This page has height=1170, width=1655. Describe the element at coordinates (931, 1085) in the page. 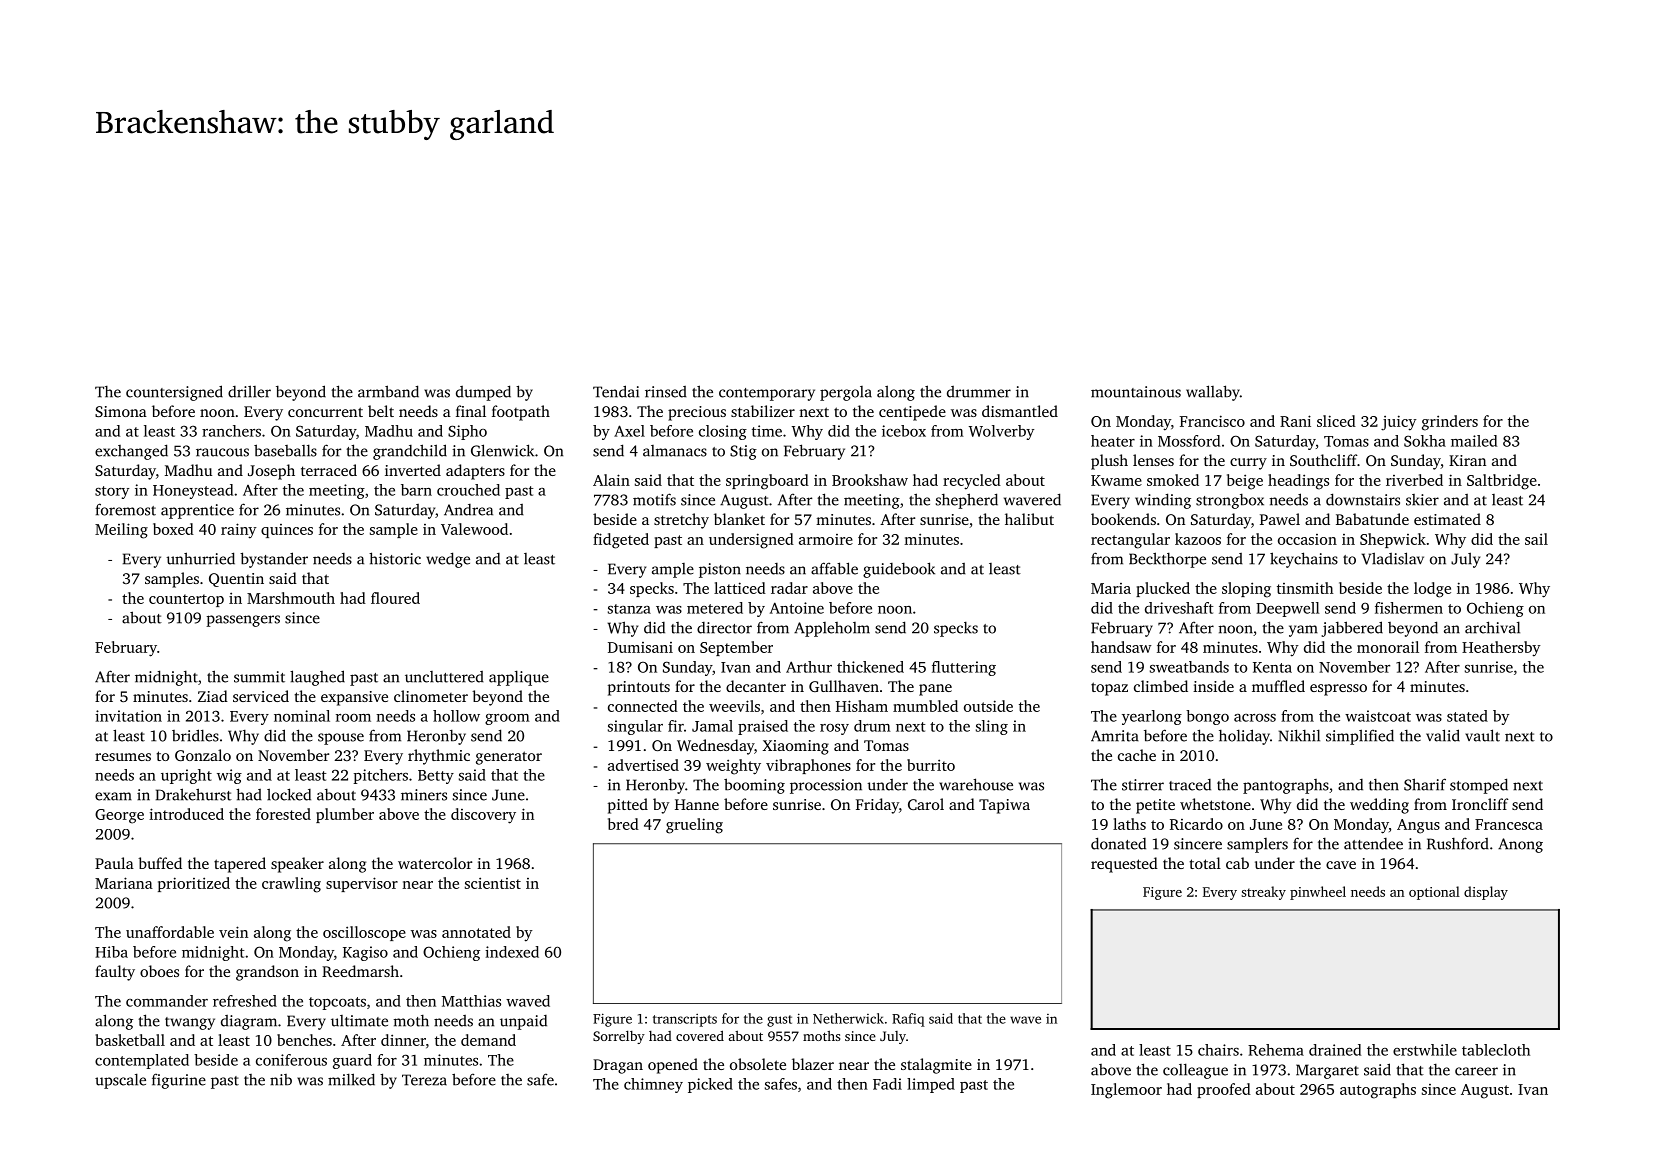

I see `limped` at that location.
